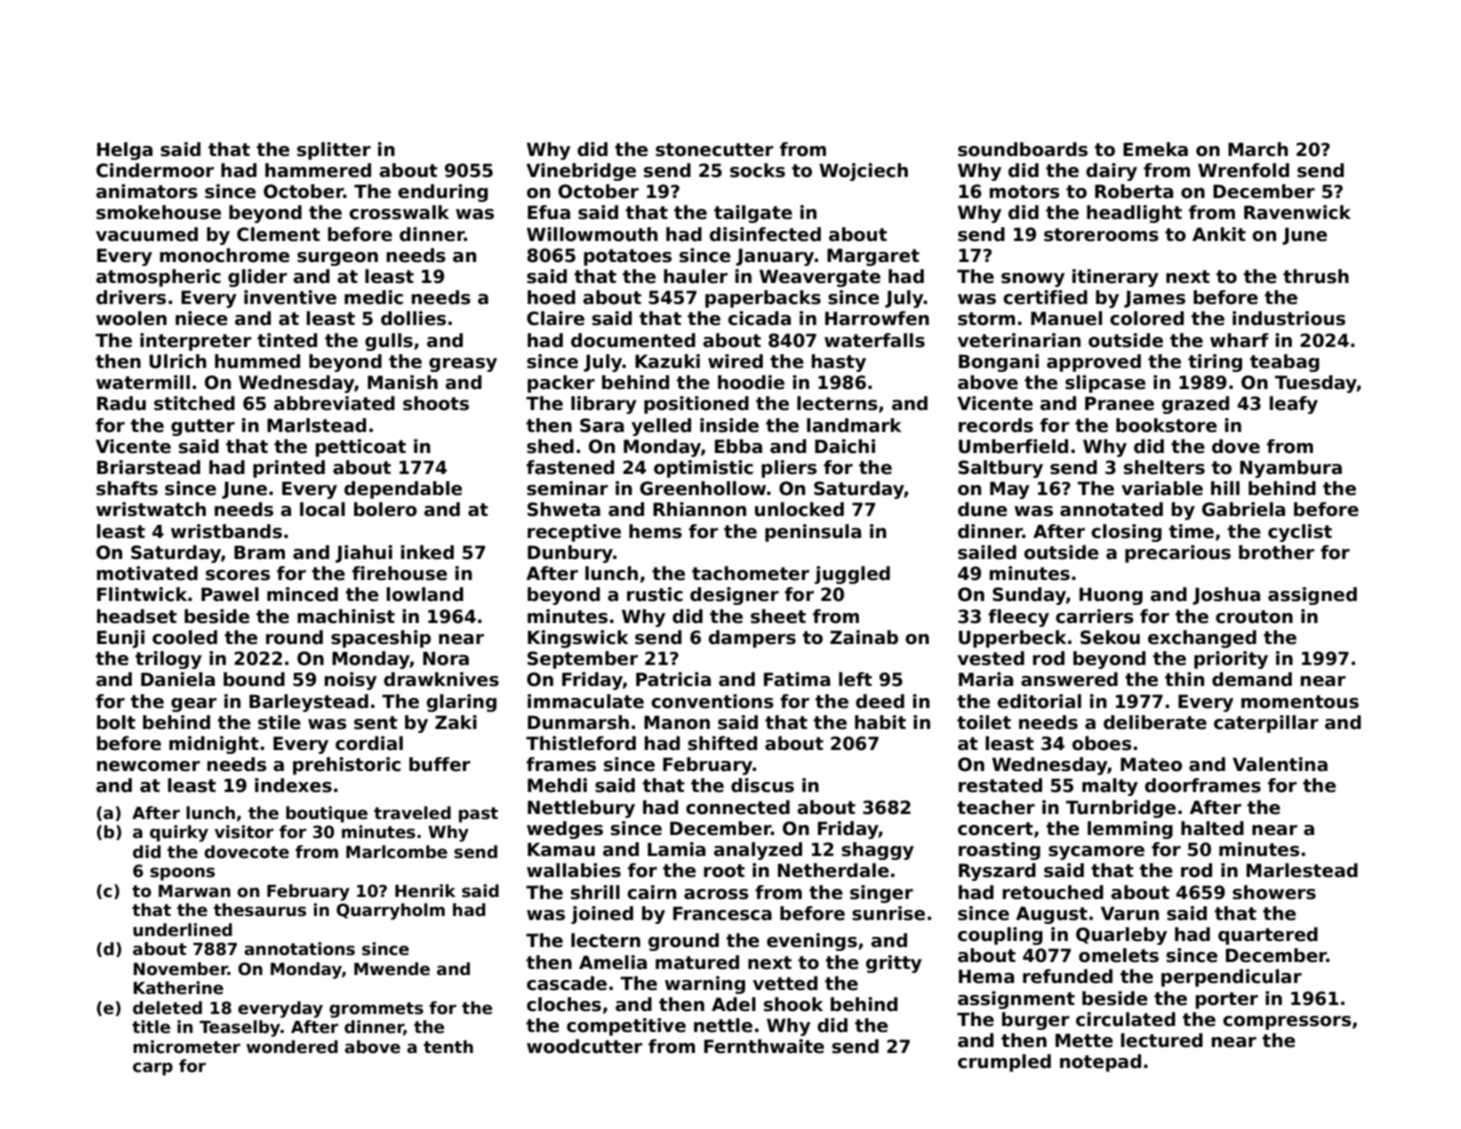  I want to click on perpendicular, so click(1231, 978).
